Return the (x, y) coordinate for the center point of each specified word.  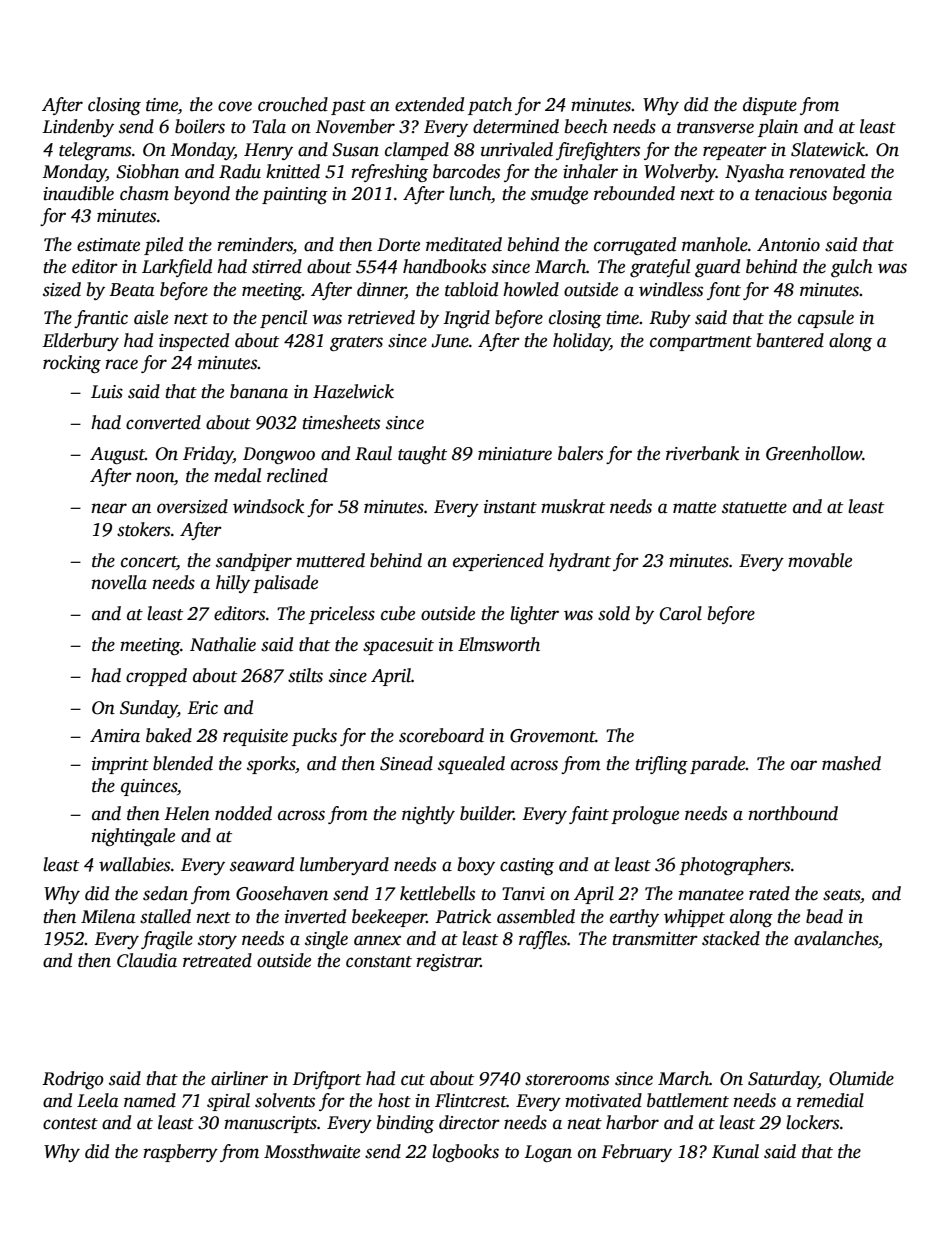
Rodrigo (73, 1080)
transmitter (655, 939)
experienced (498, 562)
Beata (132, 290)
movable (820, 560)
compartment (701, 343)
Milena (108, 916)
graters (356, 343)
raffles (543, 940)
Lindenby (78, 128)
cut (413, 1080)
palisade (285, 584)
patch (490, 106)
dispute (770, 106)
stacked (731, 938)
